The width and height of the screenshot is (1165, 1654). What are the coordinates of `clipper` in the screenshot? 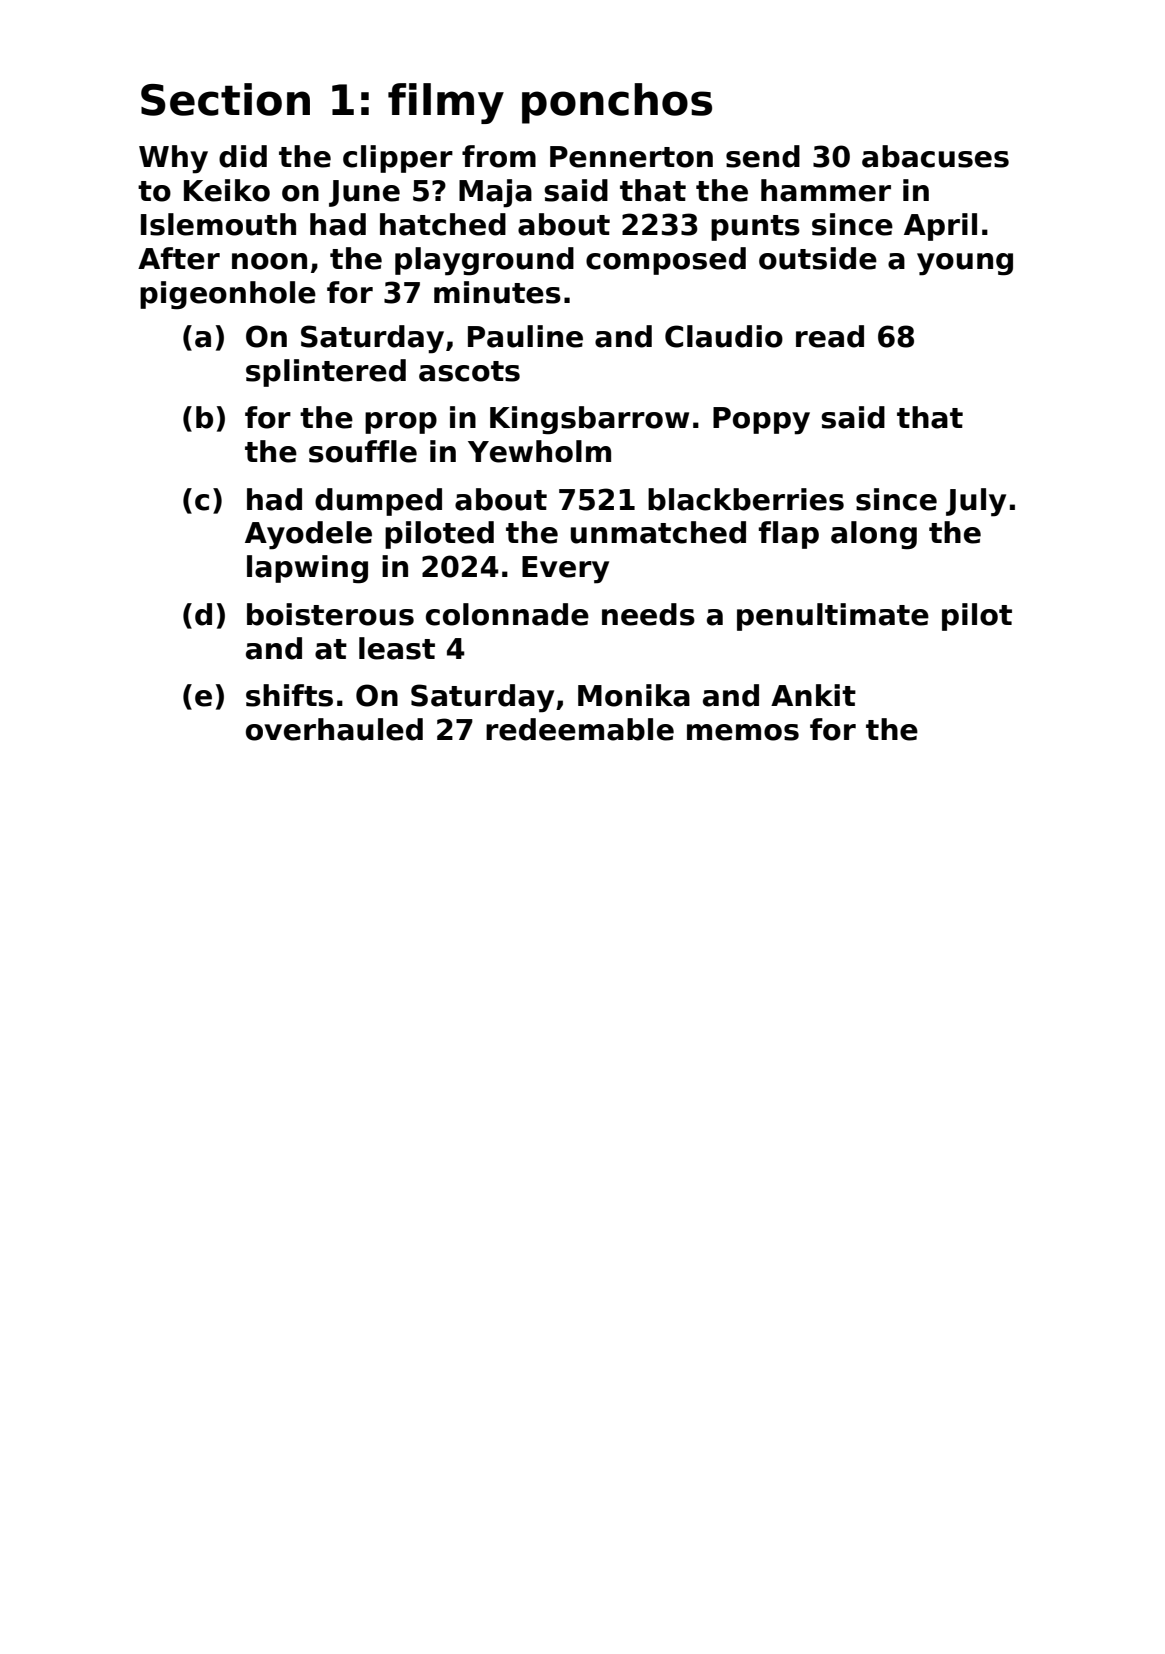 It's located at (398, 159).
